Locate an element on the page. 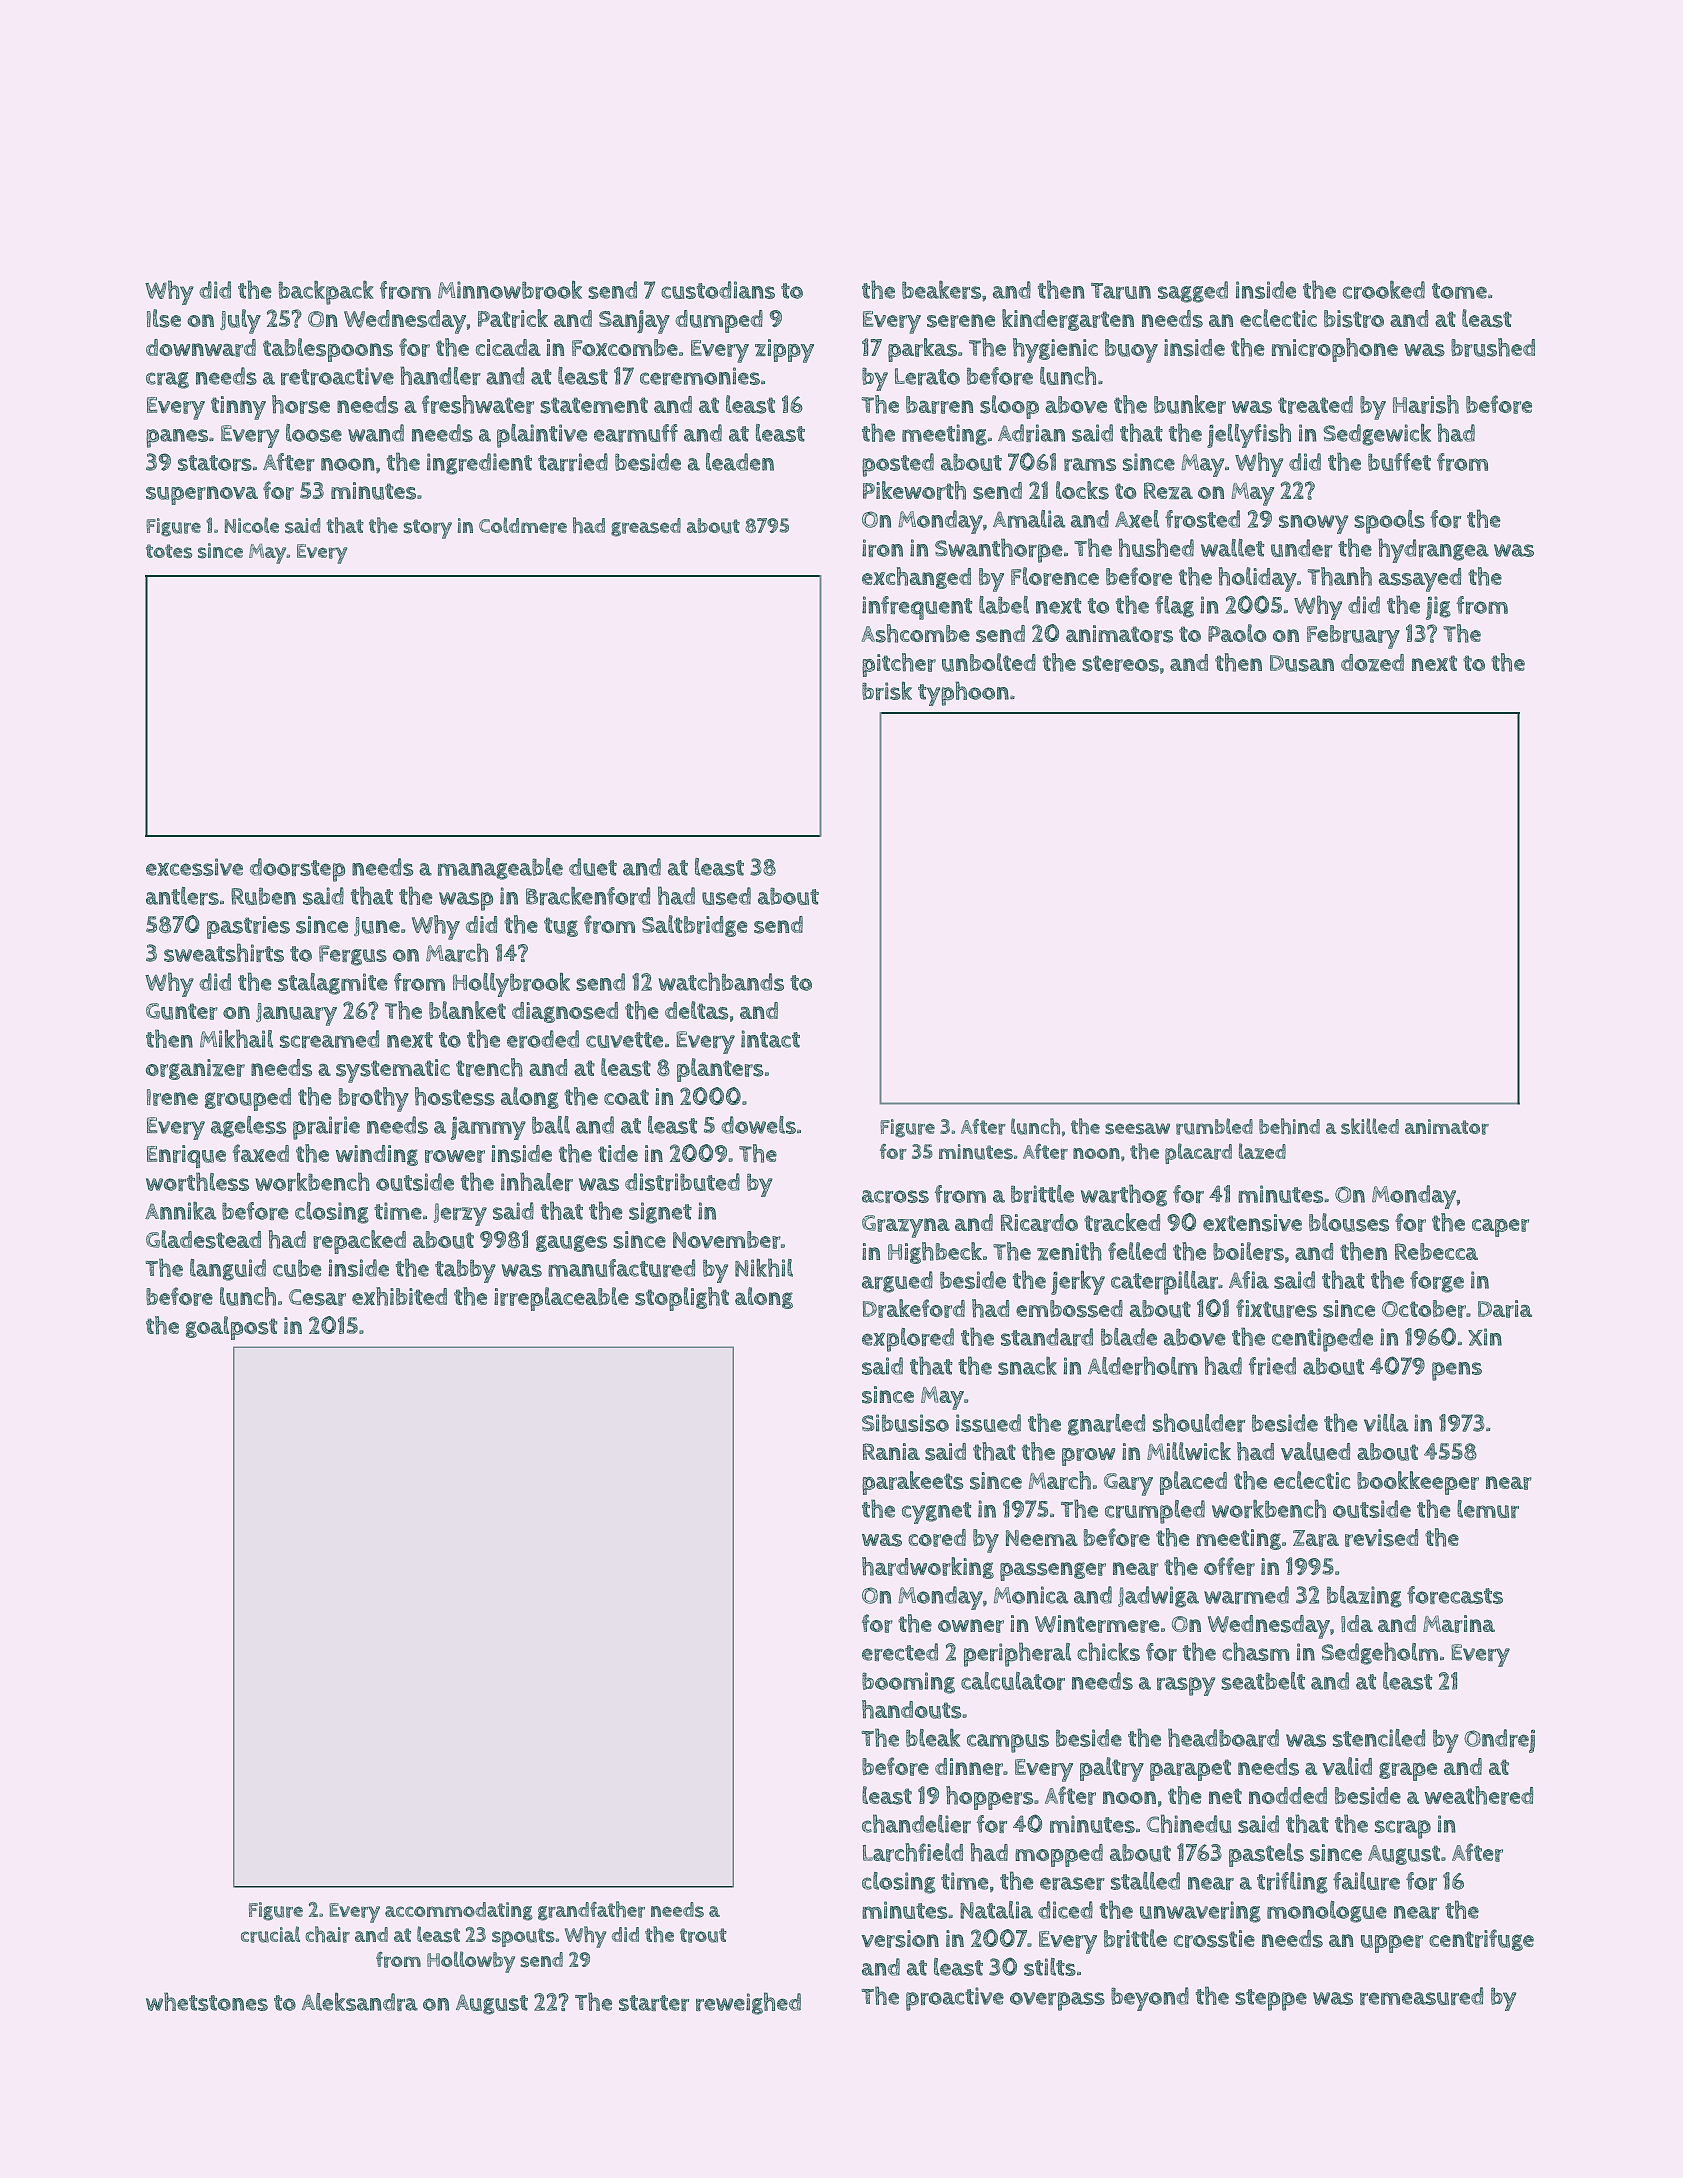  Tarun is located at coordinates (1121, 291).
